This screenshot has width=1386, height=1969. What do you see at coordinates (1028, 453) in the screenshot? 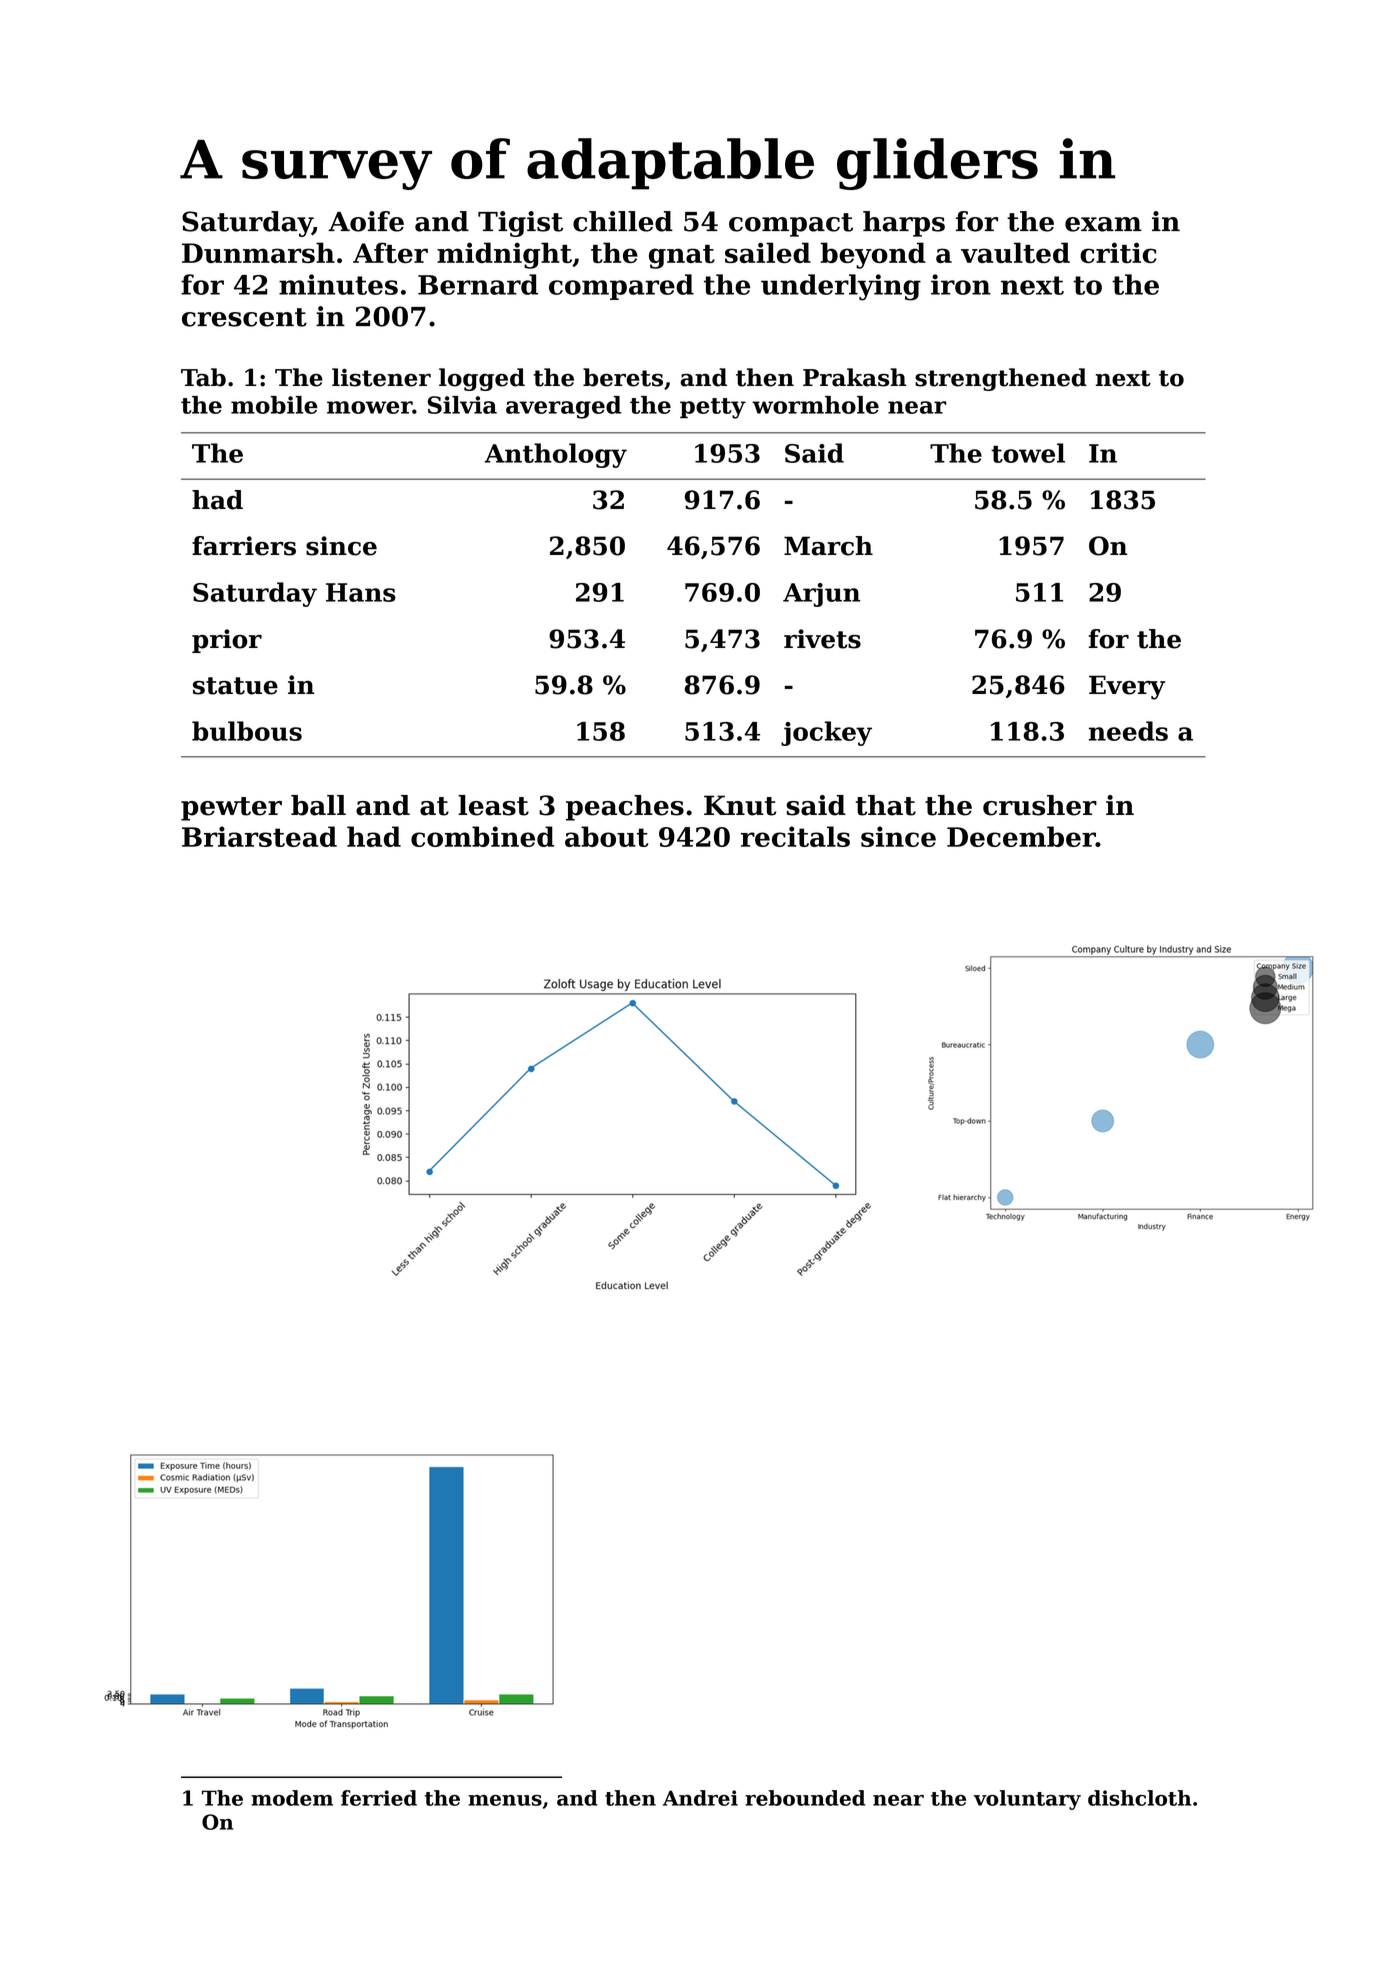
I see `towel` at bounding box center [1028, 453].
